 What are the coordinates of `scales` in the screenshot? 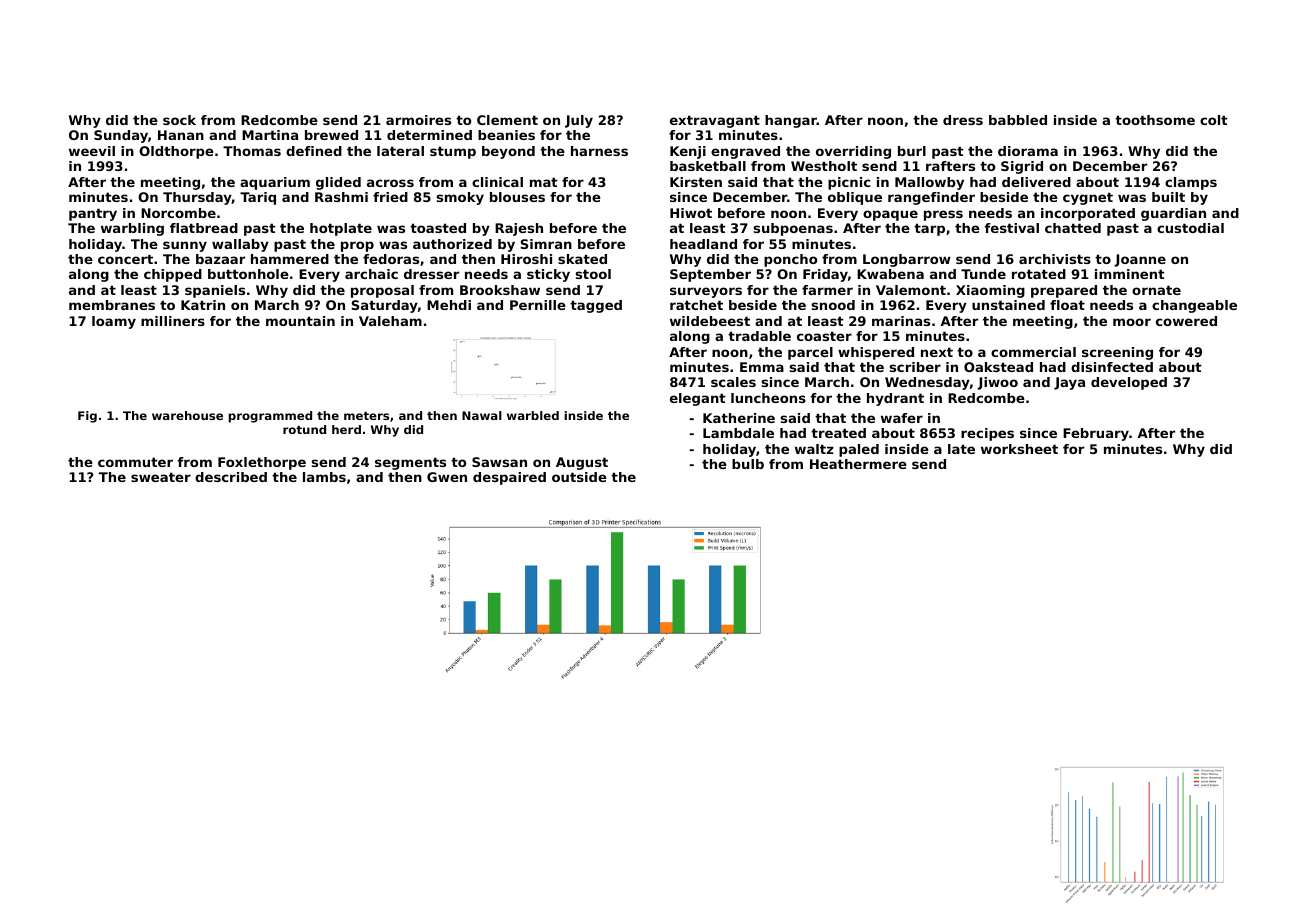 It's located at (733, 382).
